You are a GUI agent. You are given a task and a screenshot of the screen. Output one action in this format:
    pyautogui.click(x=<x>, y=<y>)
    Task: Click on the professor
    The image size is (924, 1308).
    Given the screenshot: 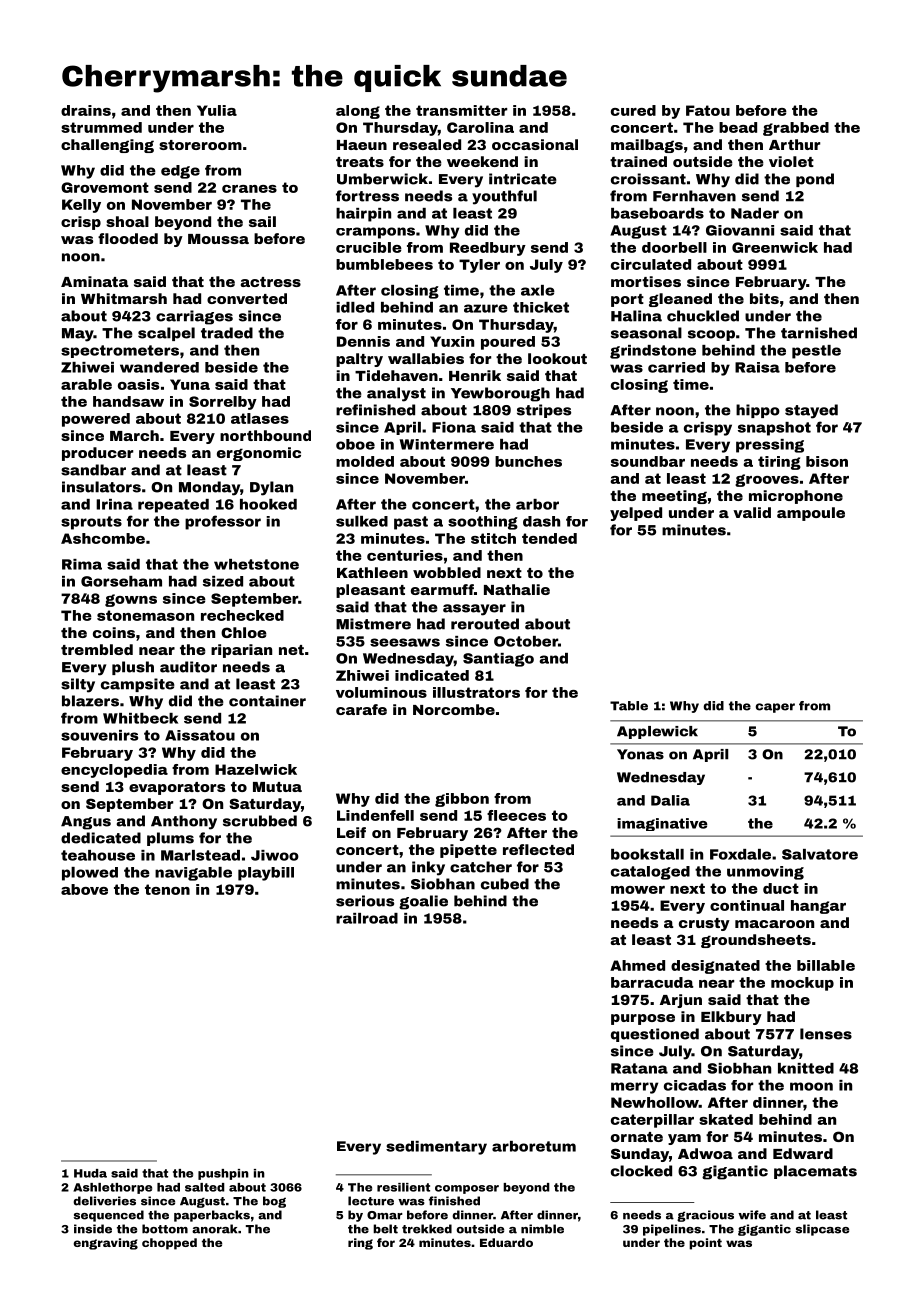 What is the action you would take?
    pyautogui.click(x=223, y=522)
